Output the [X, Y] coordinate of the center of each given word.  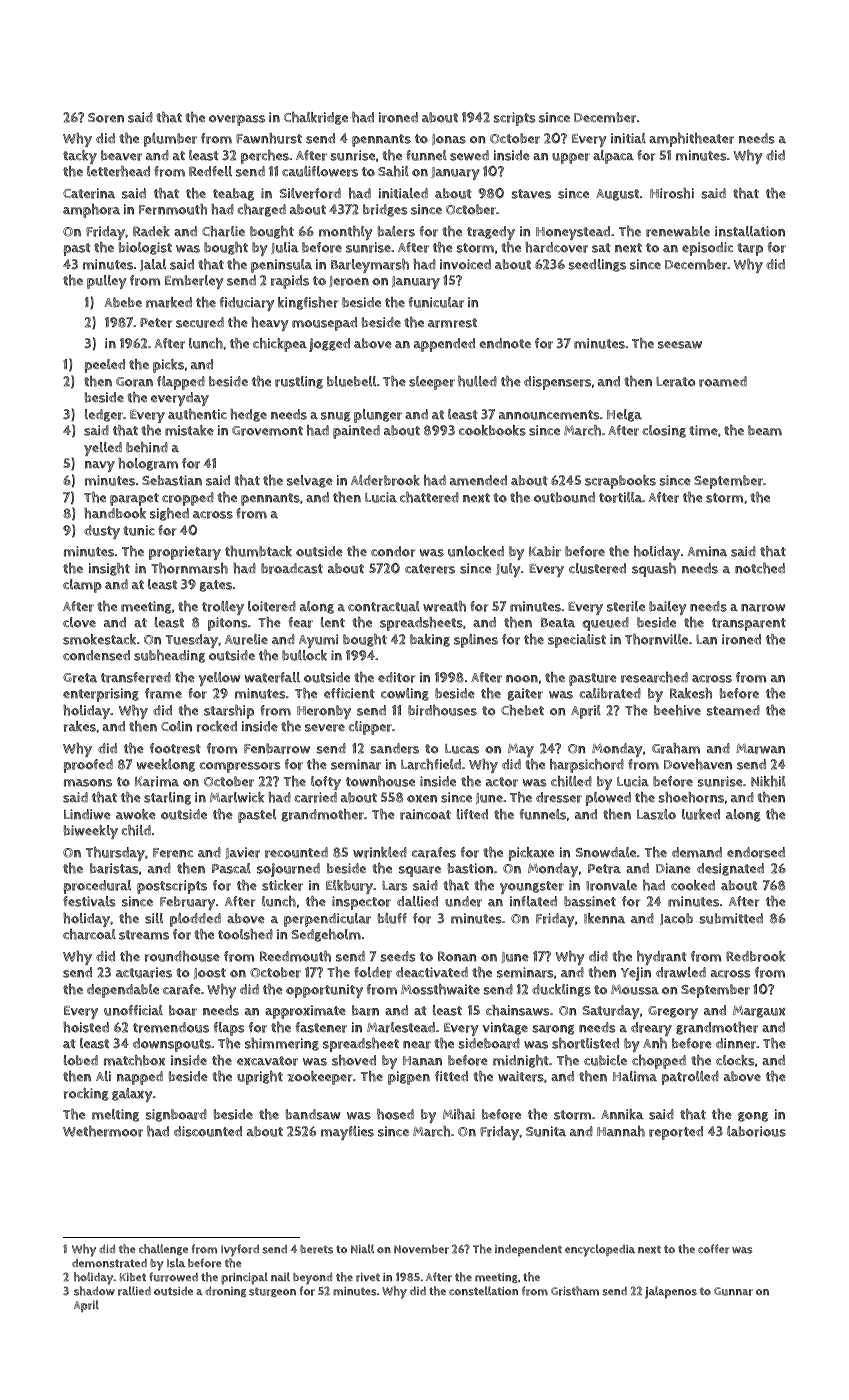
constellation [483, 1291]
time [703, 430]
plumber [170, 140]
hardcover [556, 247]
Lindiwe [87, 814]
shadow [94, 1291]
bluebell [351, 381]
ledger [104, 415]
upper [571, 158]
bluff [392, 918]
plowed [608, 799]
